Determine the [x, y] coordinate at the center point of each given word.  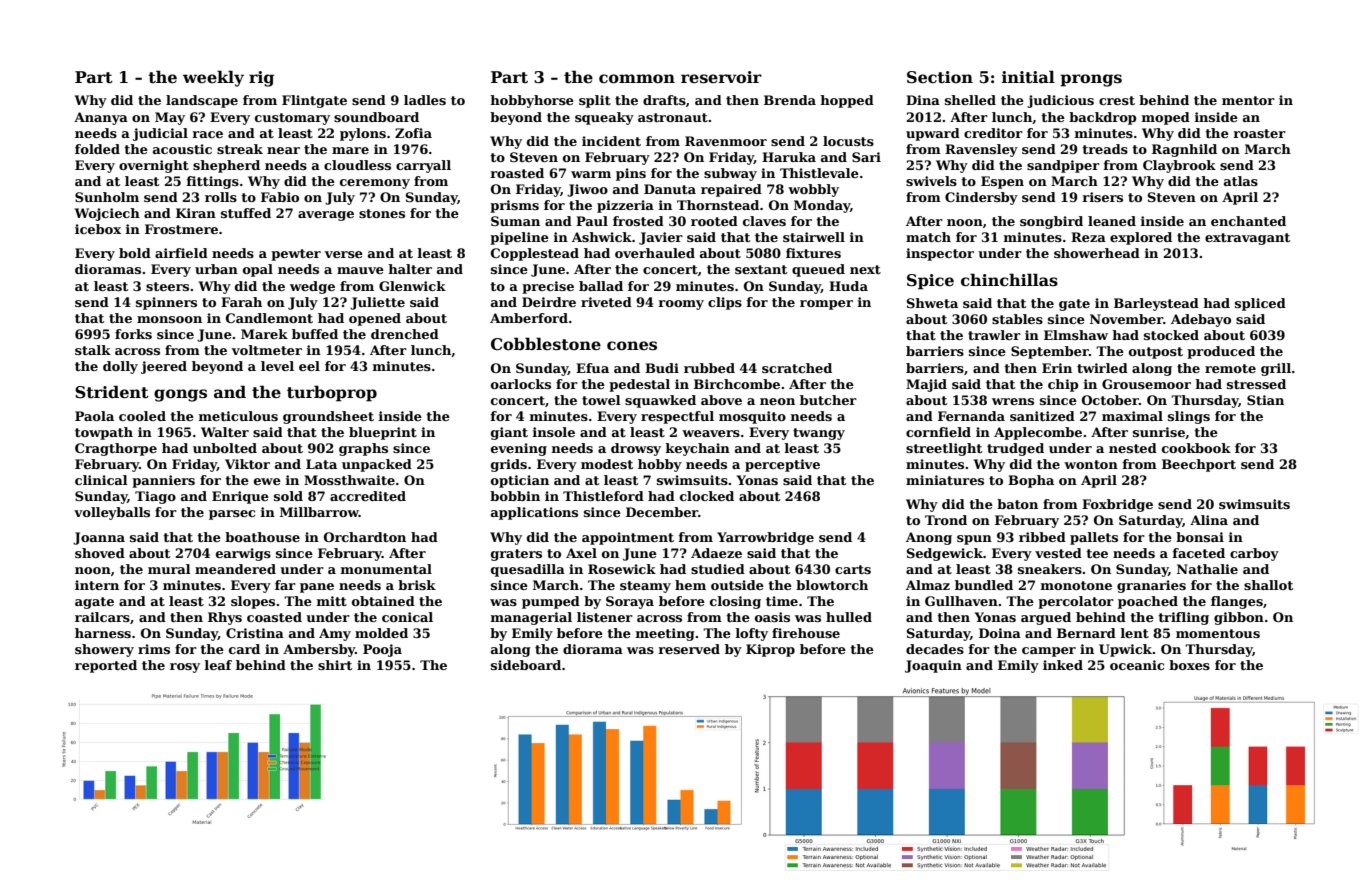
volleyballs [112, 513]
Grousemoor [1146, 384]
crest [1117, 100]
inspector [940, 254]
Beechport [1199, 465]
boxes [1189, 665]
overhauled [655, 253]
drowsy [636, 449]
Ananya [101, 118]
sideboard [526, 665]
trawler [994, 335]
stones [382, 213]
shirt [335, 665]
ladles [425, 100]
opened [375, 319]
